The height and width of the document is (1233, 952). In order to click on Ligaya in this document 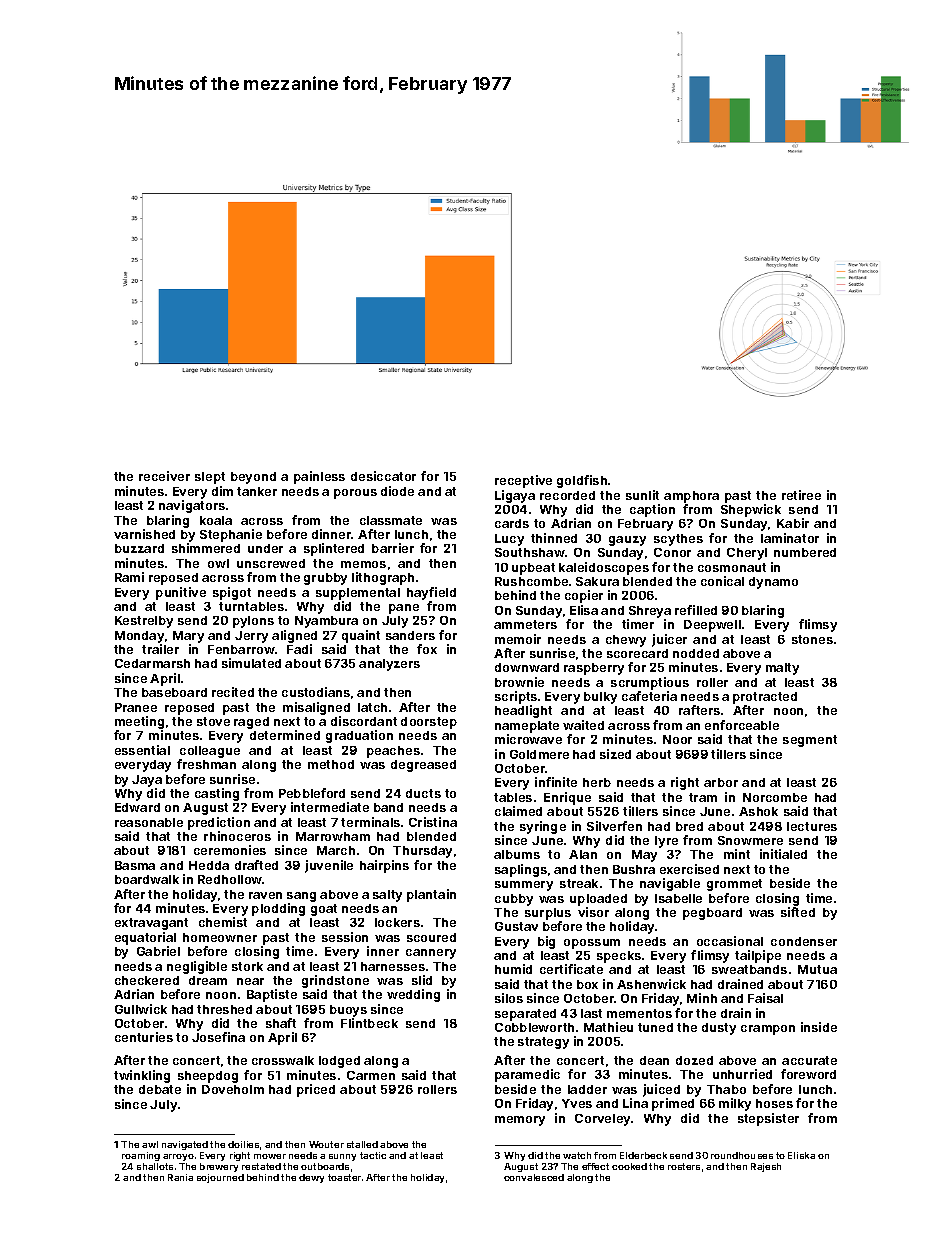, I will do `click(515, 496)`.
